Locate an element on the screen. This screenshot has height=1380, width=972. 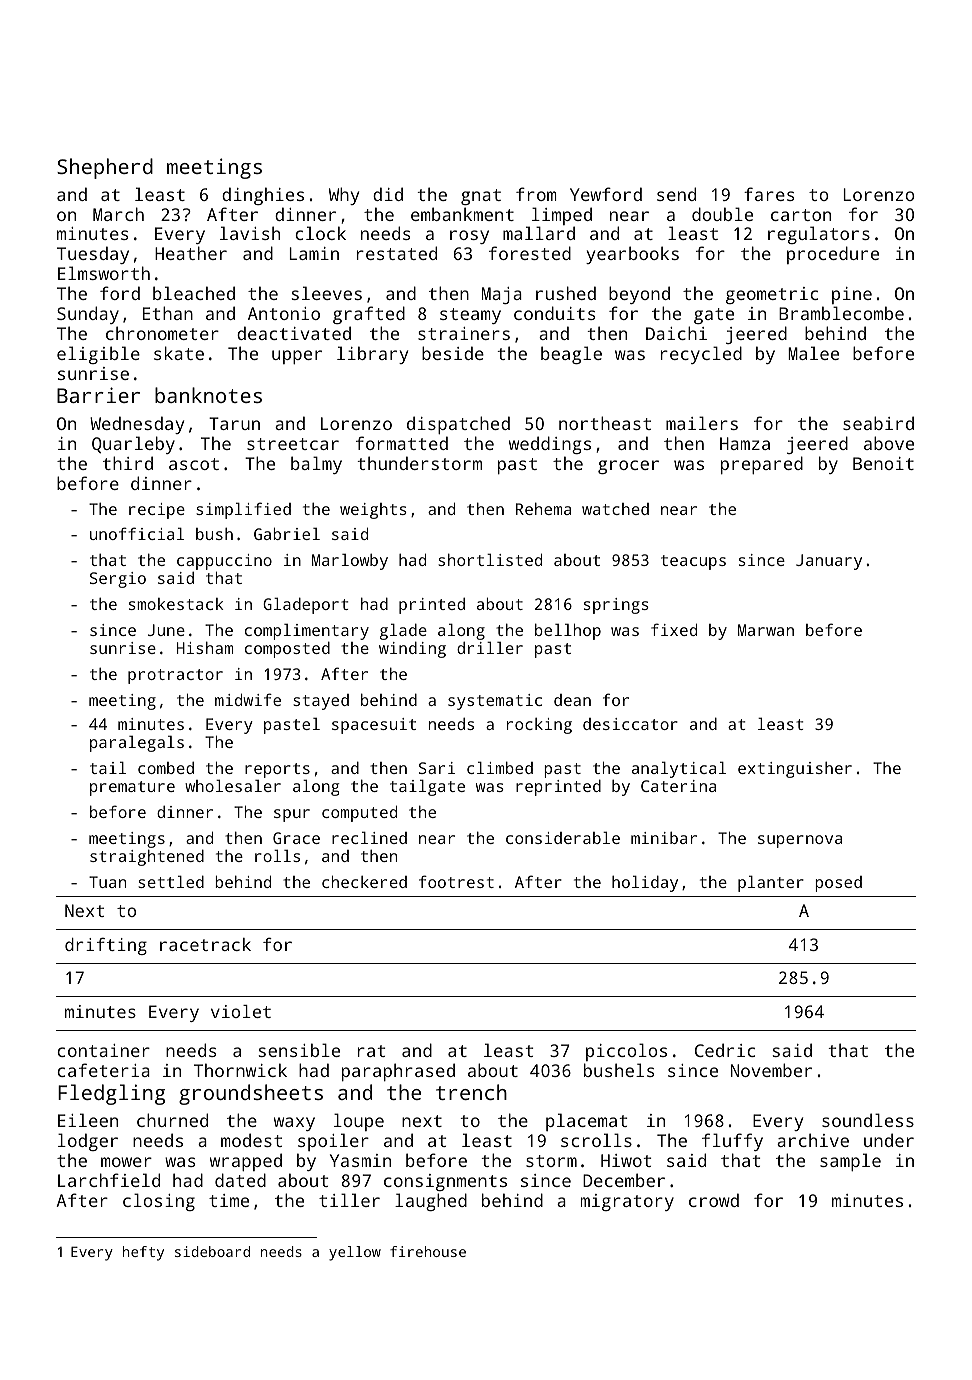
formatted is located at coordinates (402, 443).
